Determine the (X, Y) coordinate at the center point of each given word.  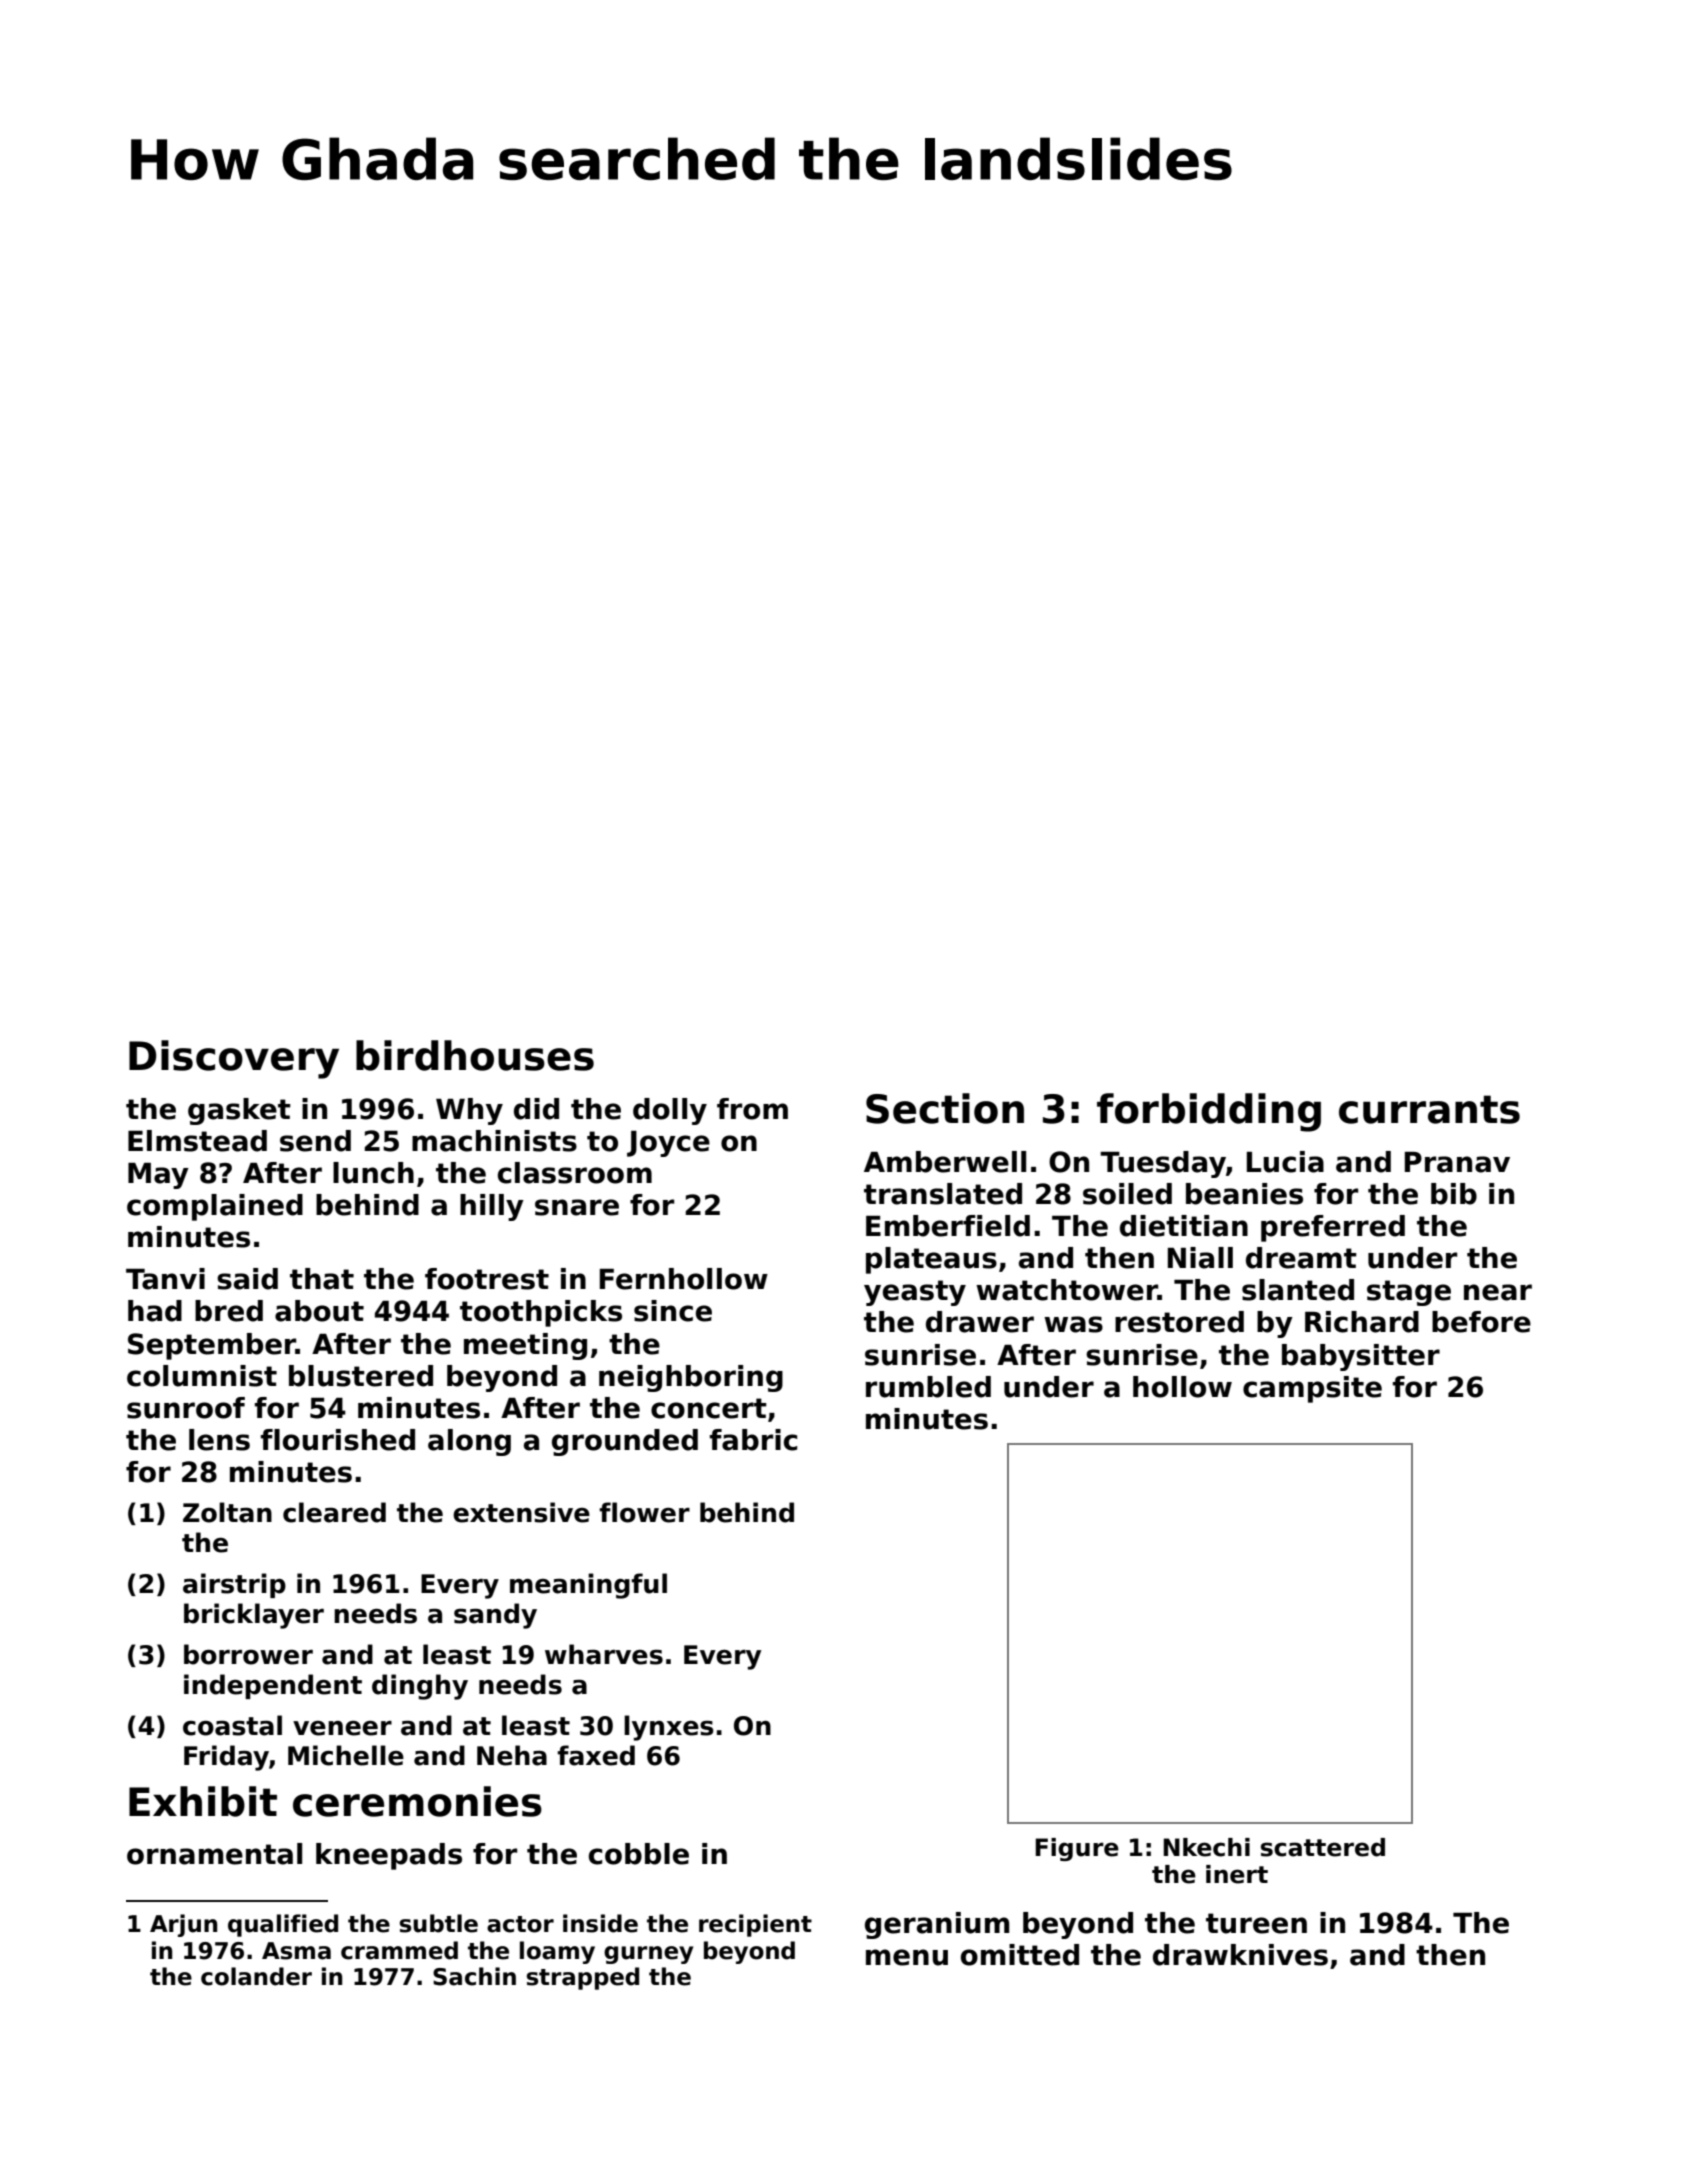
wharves (604, 1654)
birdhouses (475, 1055)
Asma (296, 1951)
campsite (1312, 1389)
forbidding (1209, 1112)
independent (273, 1686)
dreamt (1301, 1258)
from (752, 1109)
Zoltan (227, 1512)
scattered (1323, 1847)
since (673, 1311)
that (322, 1279)
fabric (753, 1440)
